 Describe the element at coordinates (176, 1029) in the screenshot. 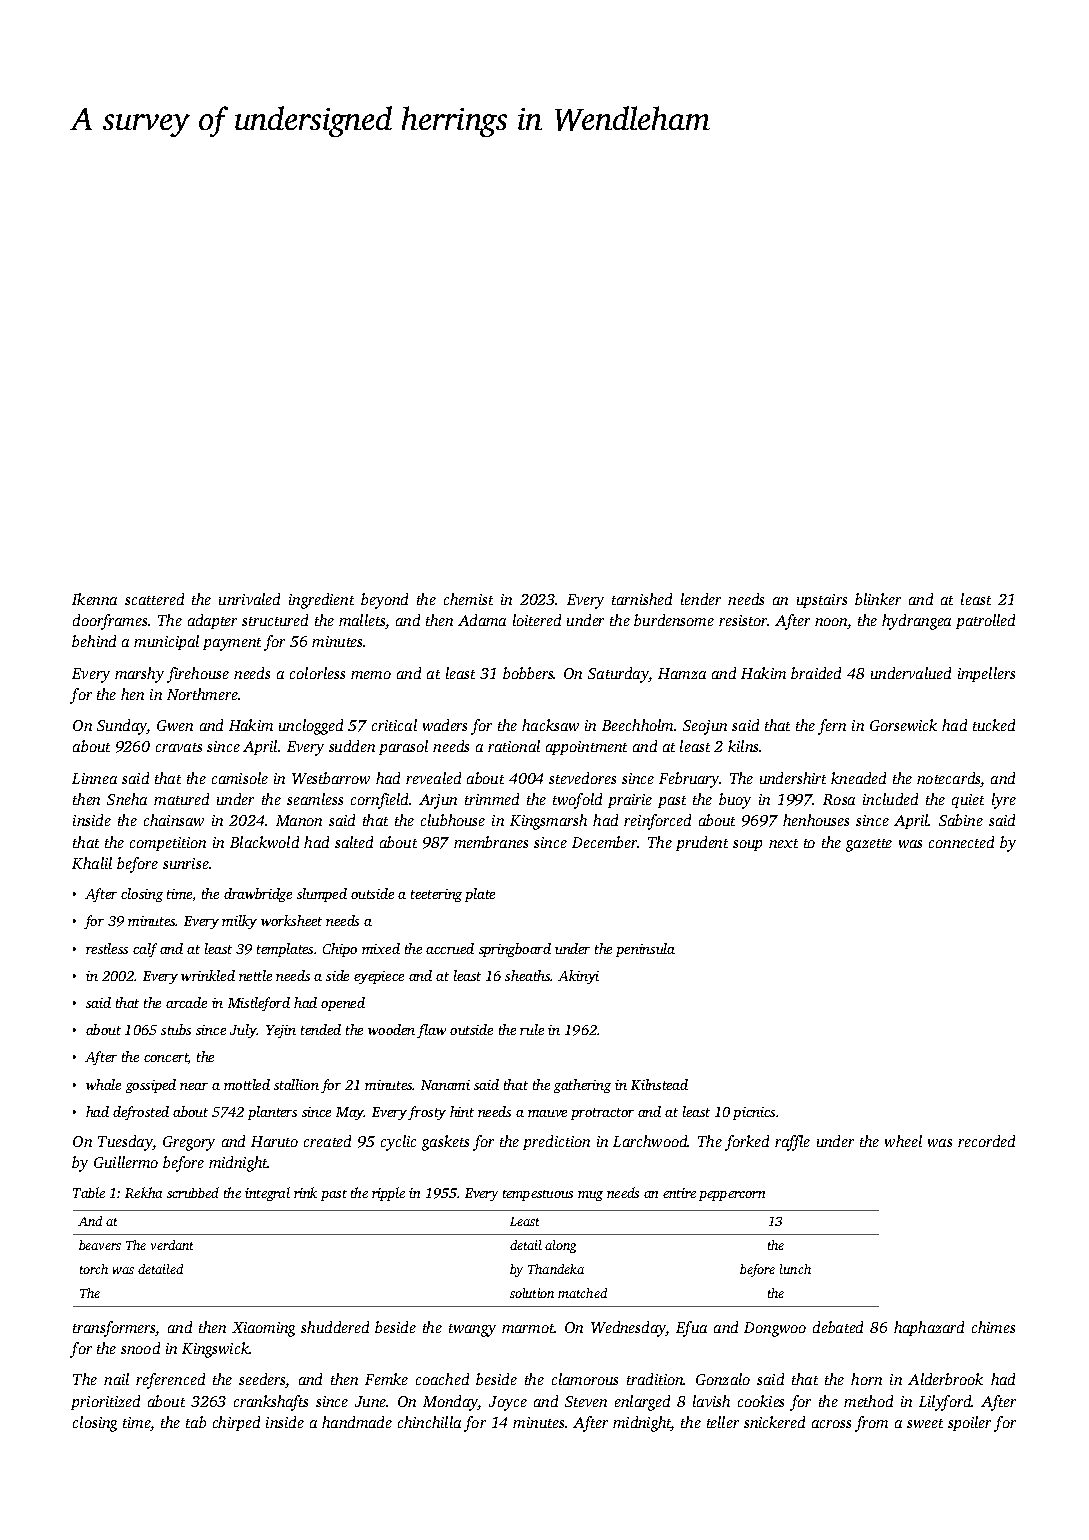

I see `stubs` at that location.
